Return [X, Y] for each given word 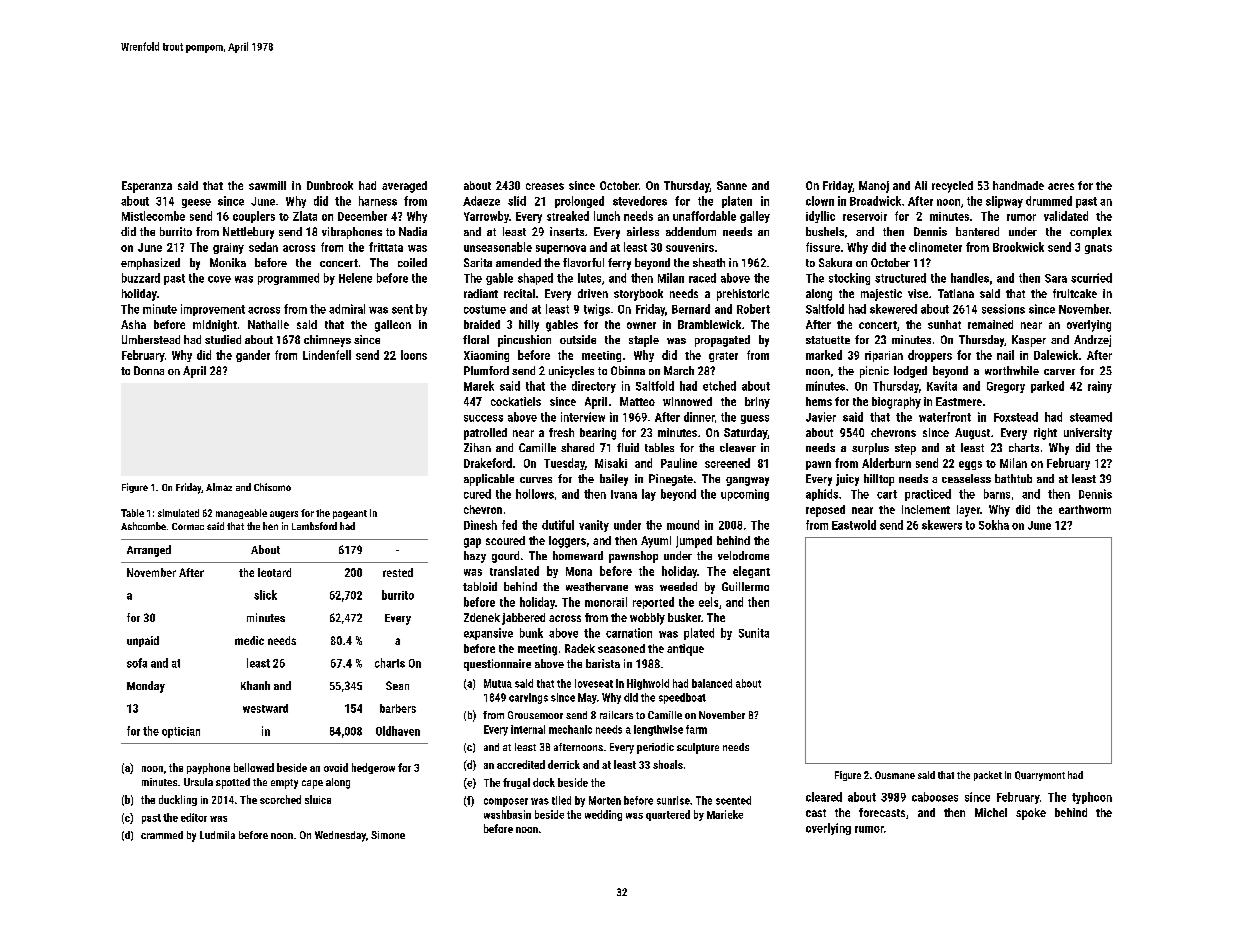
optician [181, 732]
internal [528, 729]
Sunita [754, 633]
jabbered [523, 619]
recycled [952, 187]
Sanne [732, 185]
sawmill [267, 185]
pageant [350, 514]
